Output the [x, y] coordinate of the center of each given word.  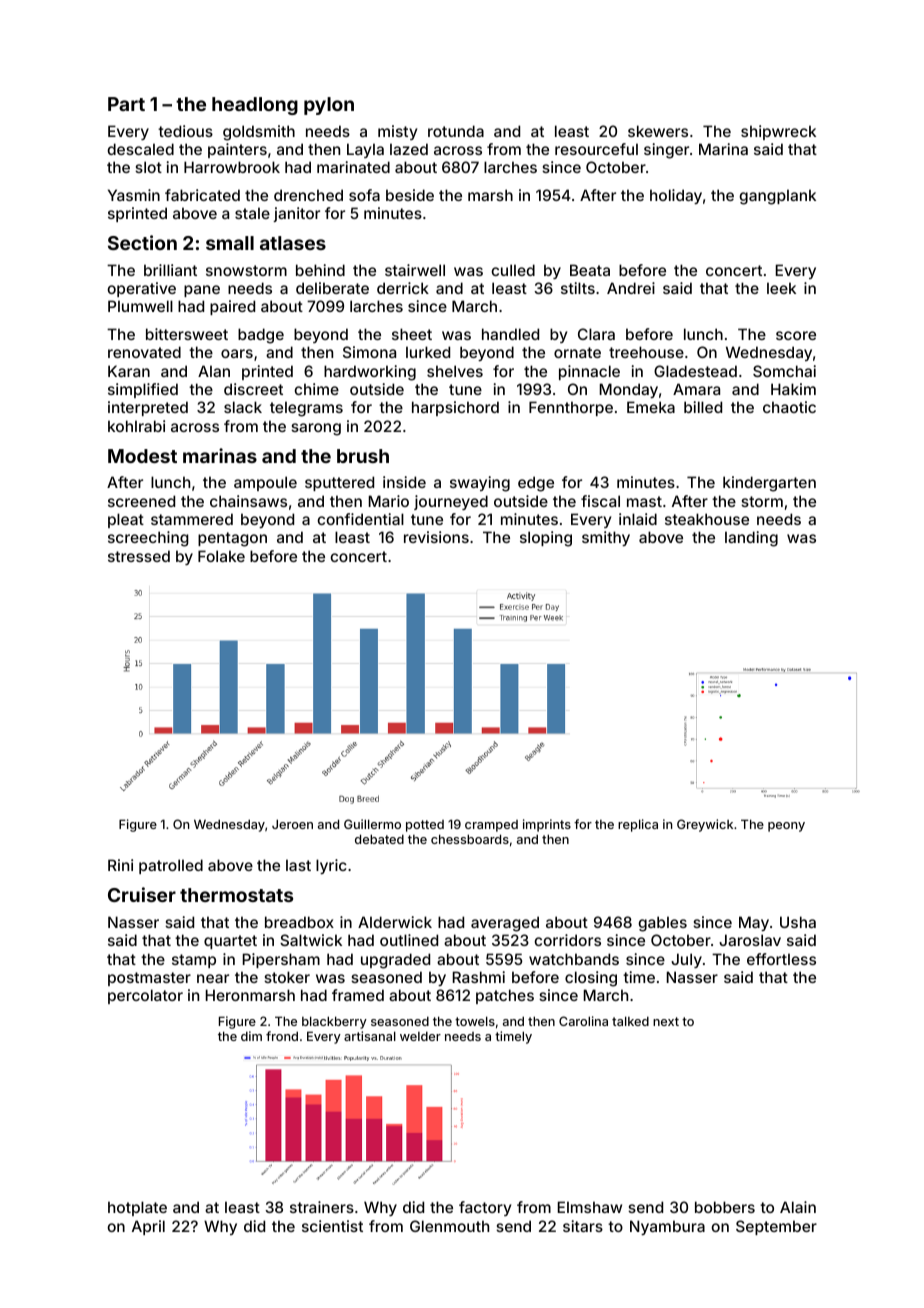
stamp [194, 961]
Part [126, 104]
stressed [139, 556]
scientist [332, 1226]
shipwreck [778, 132]
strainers [322, 1207]
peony [786, 827]
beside [410, 195]
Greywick [705, 825]
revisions [436, 537]
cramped [491, 826]
